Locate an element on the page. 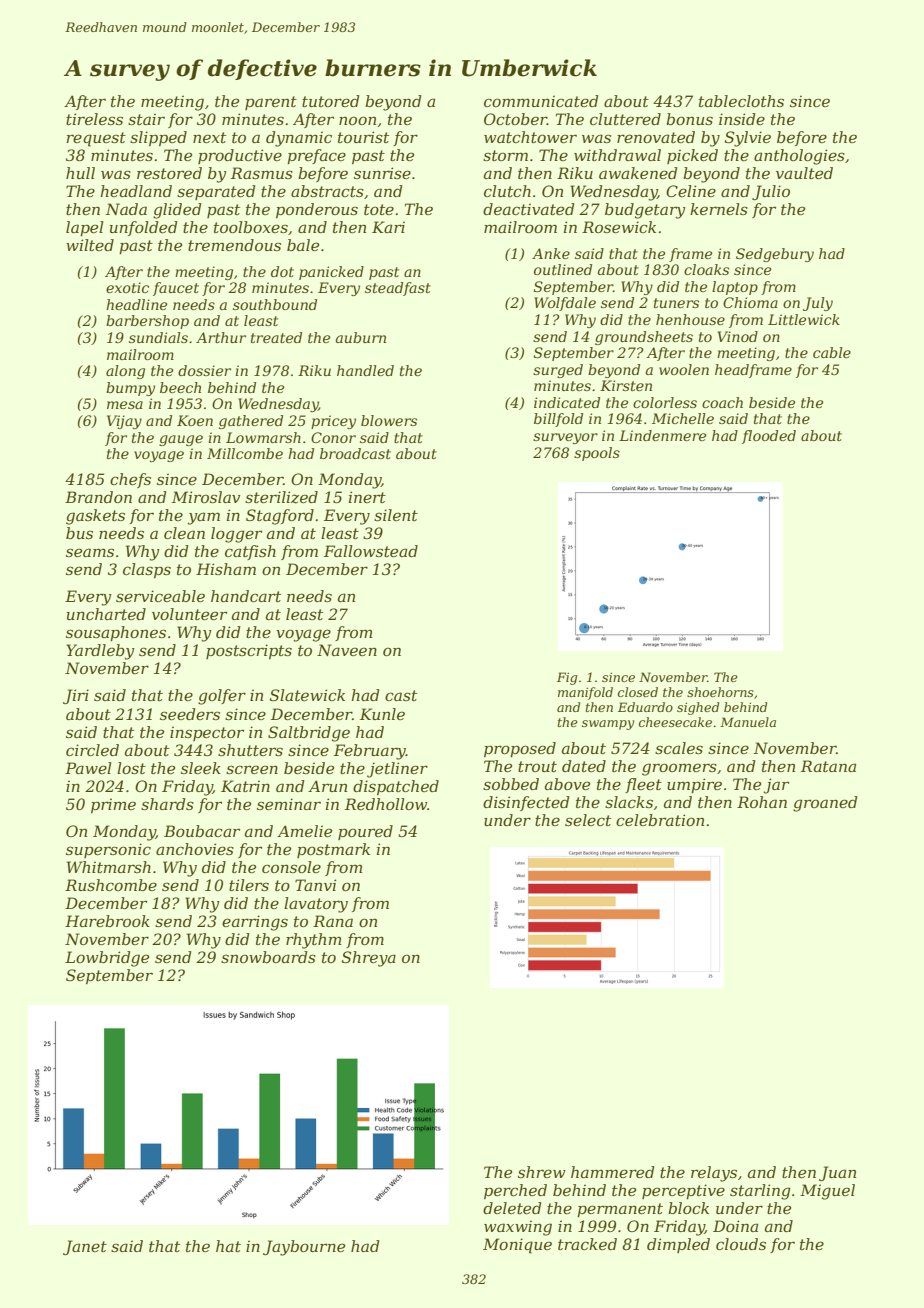  Jaybourne is located at coordinates (304, 1248).
